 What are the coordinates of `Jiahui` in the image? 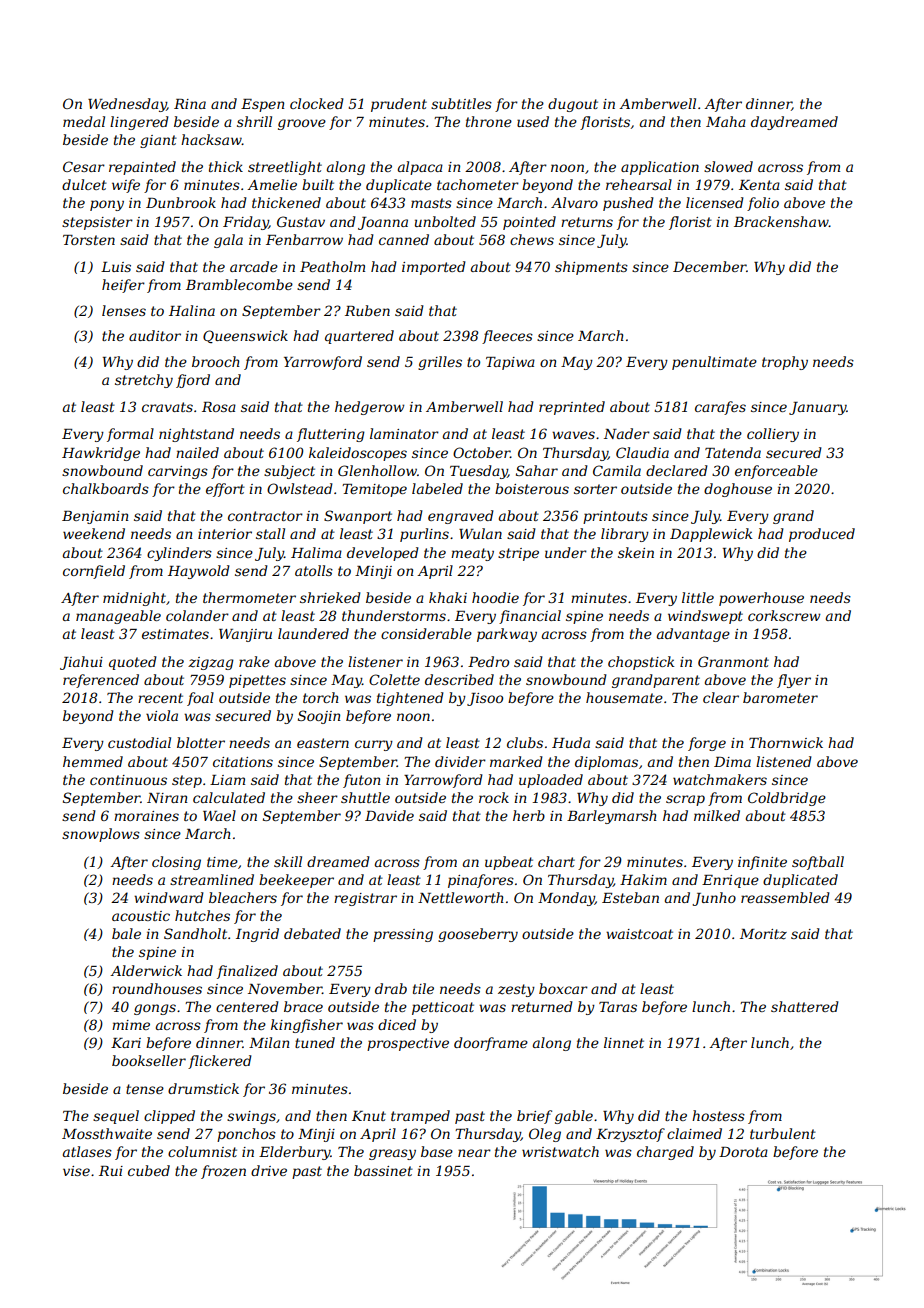 It's located at (81, 663).
